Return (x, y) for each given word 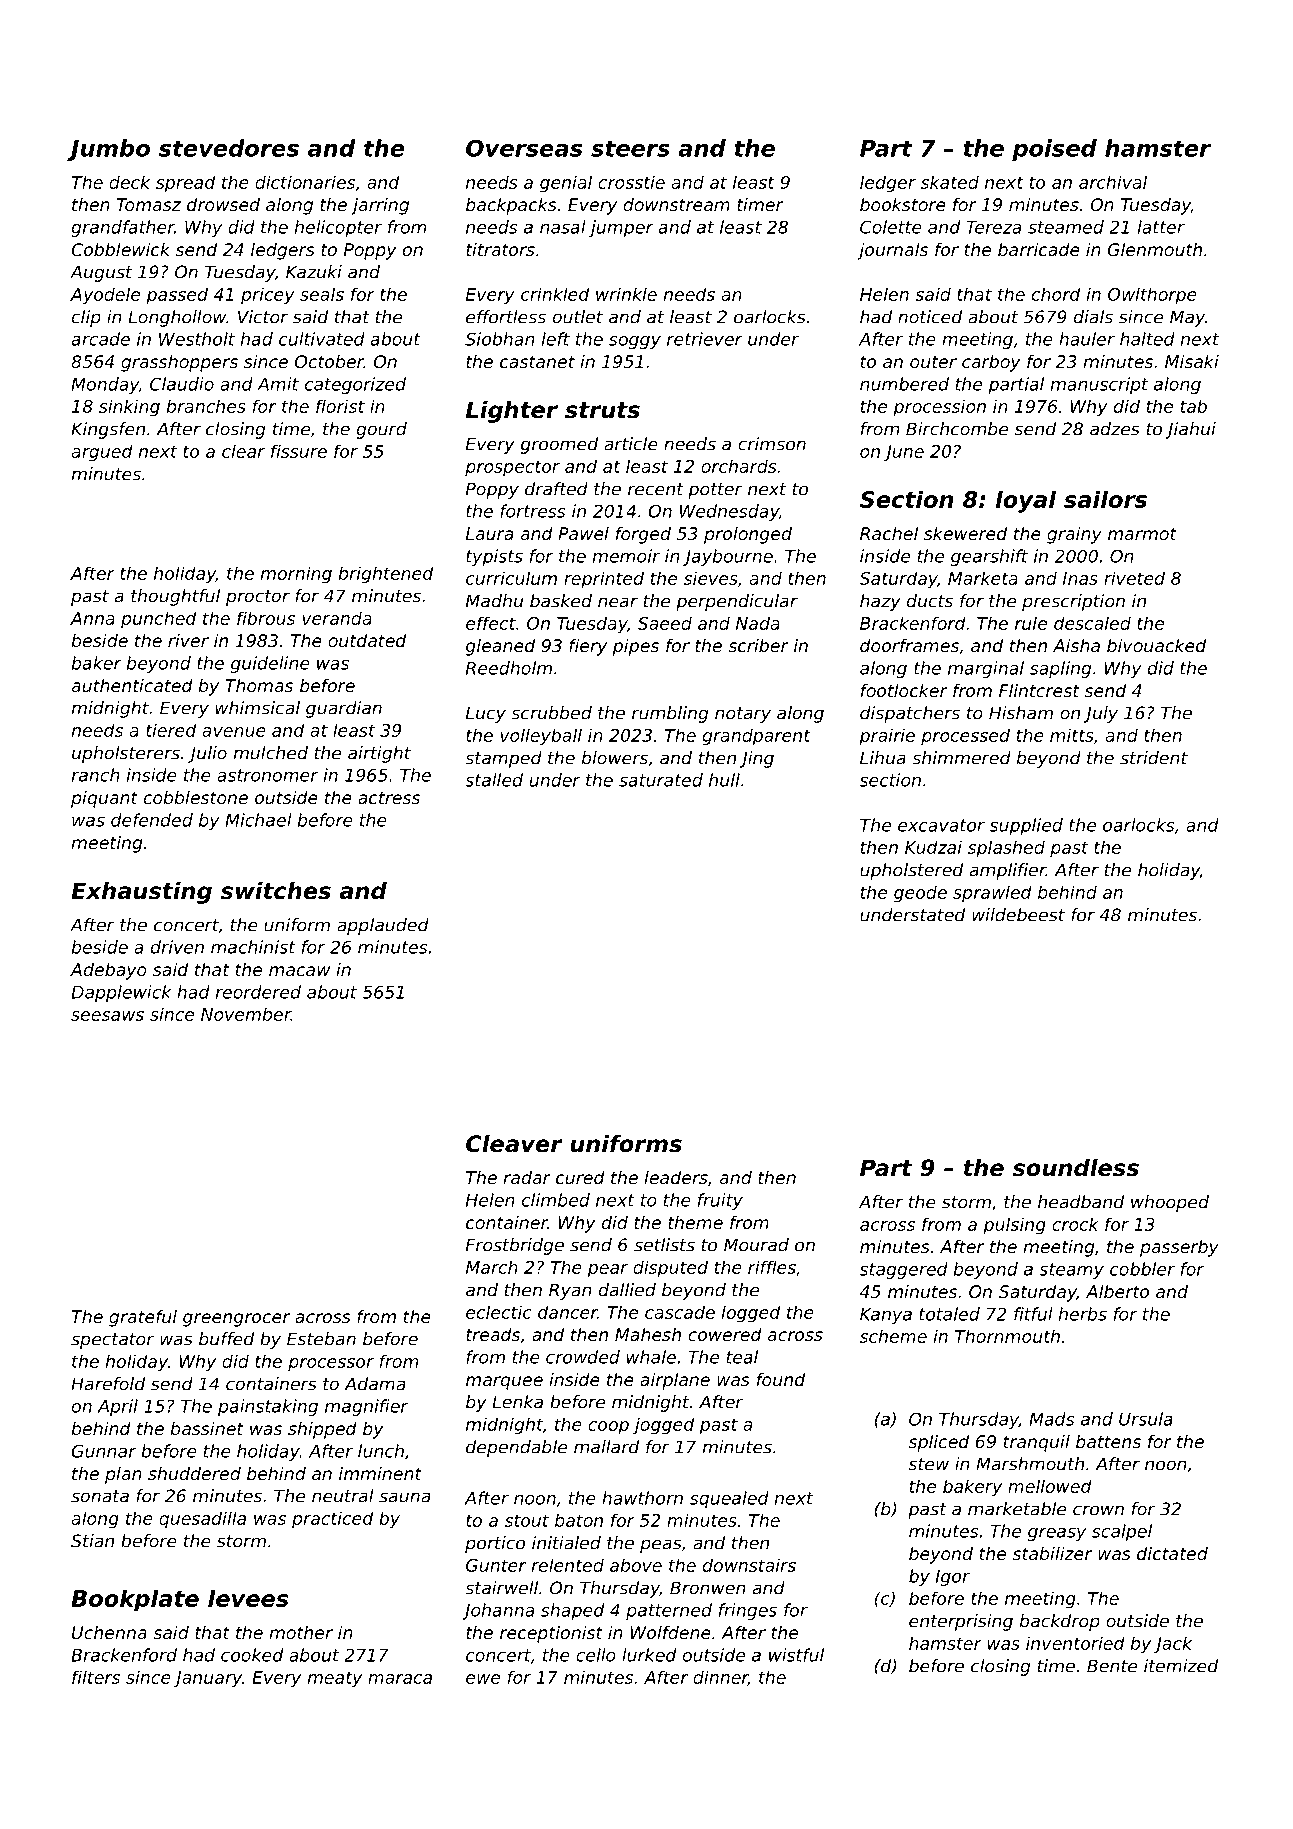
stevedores (229, 148)
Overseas (524, 148)
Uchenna (109, 1632)
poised (1054, 150)
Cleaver (514, 1144)
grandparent (756, 737)
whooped (1170, 1203)
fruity (720, 1201)
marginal (986, 669)
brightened (386, 575)
